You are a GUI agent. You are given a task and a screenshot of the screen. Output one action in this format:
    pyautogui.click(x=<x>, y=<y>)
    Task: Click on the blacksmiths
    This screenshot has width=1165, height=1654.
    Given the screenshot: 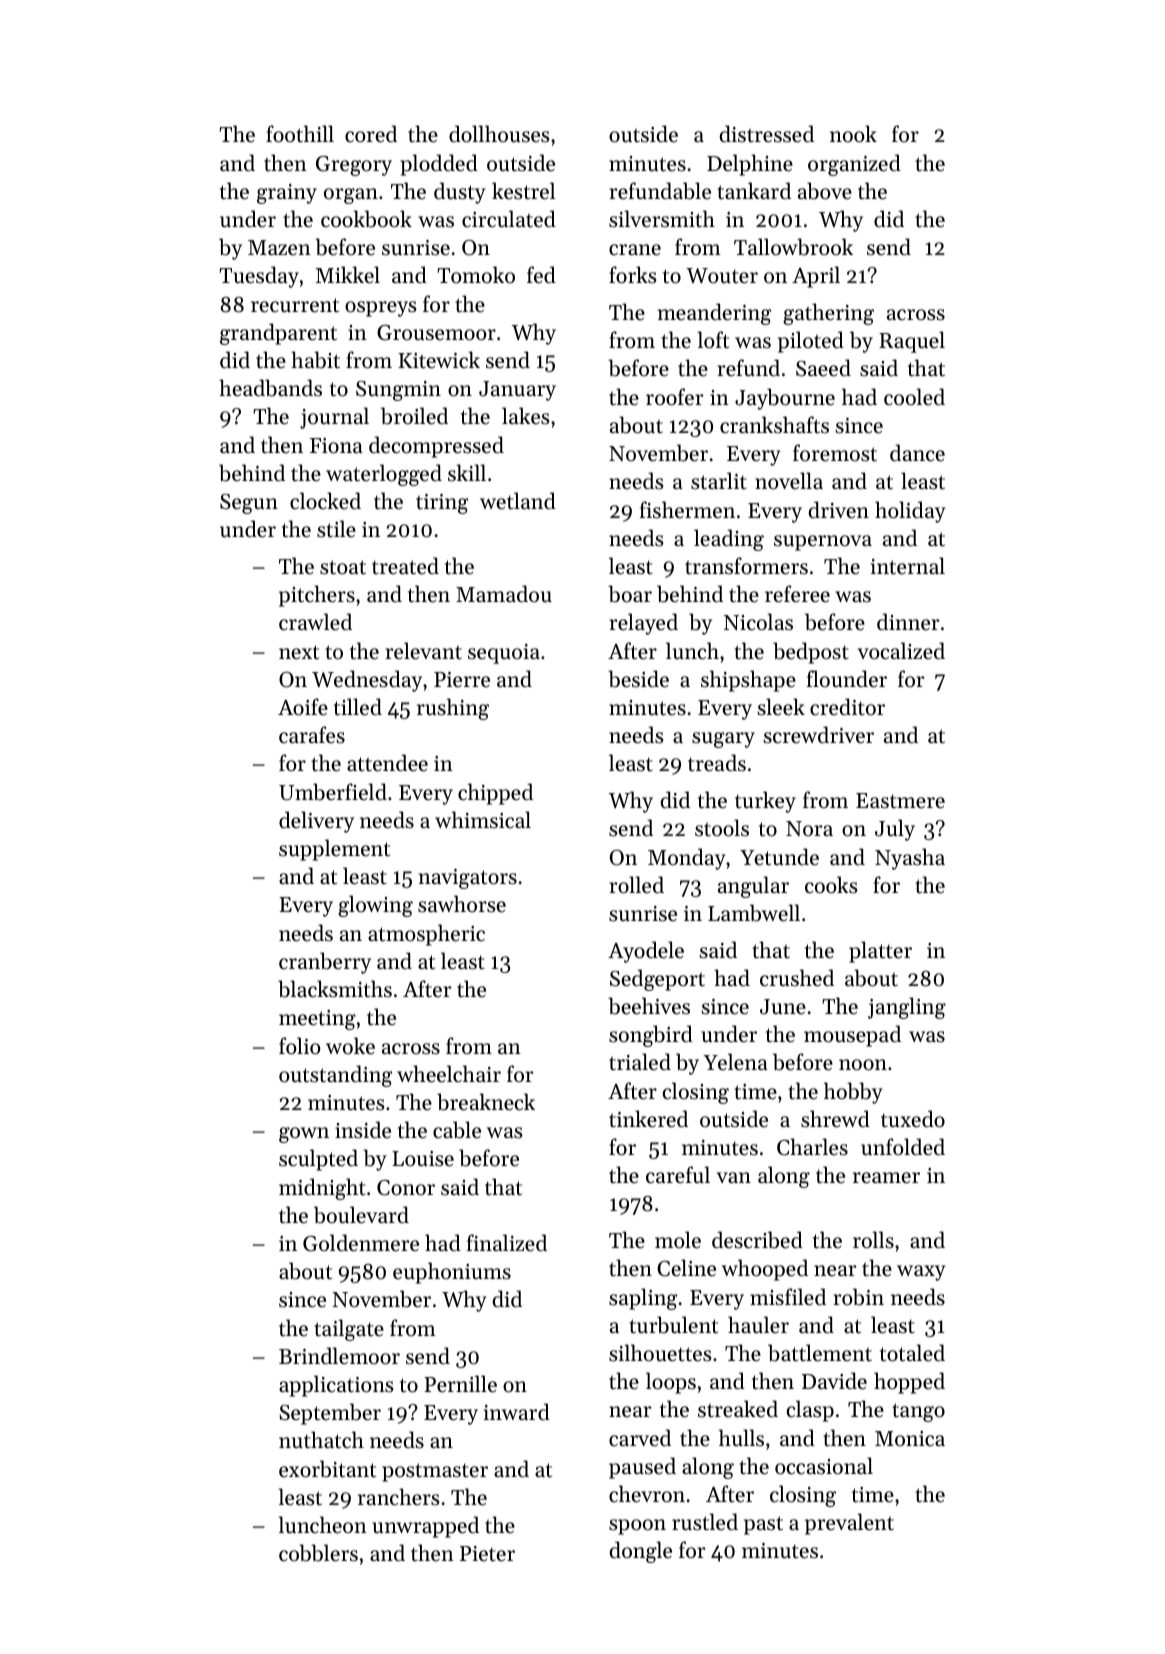 What is the action you would take?
    pyautogui.click(x=335, y=989)
